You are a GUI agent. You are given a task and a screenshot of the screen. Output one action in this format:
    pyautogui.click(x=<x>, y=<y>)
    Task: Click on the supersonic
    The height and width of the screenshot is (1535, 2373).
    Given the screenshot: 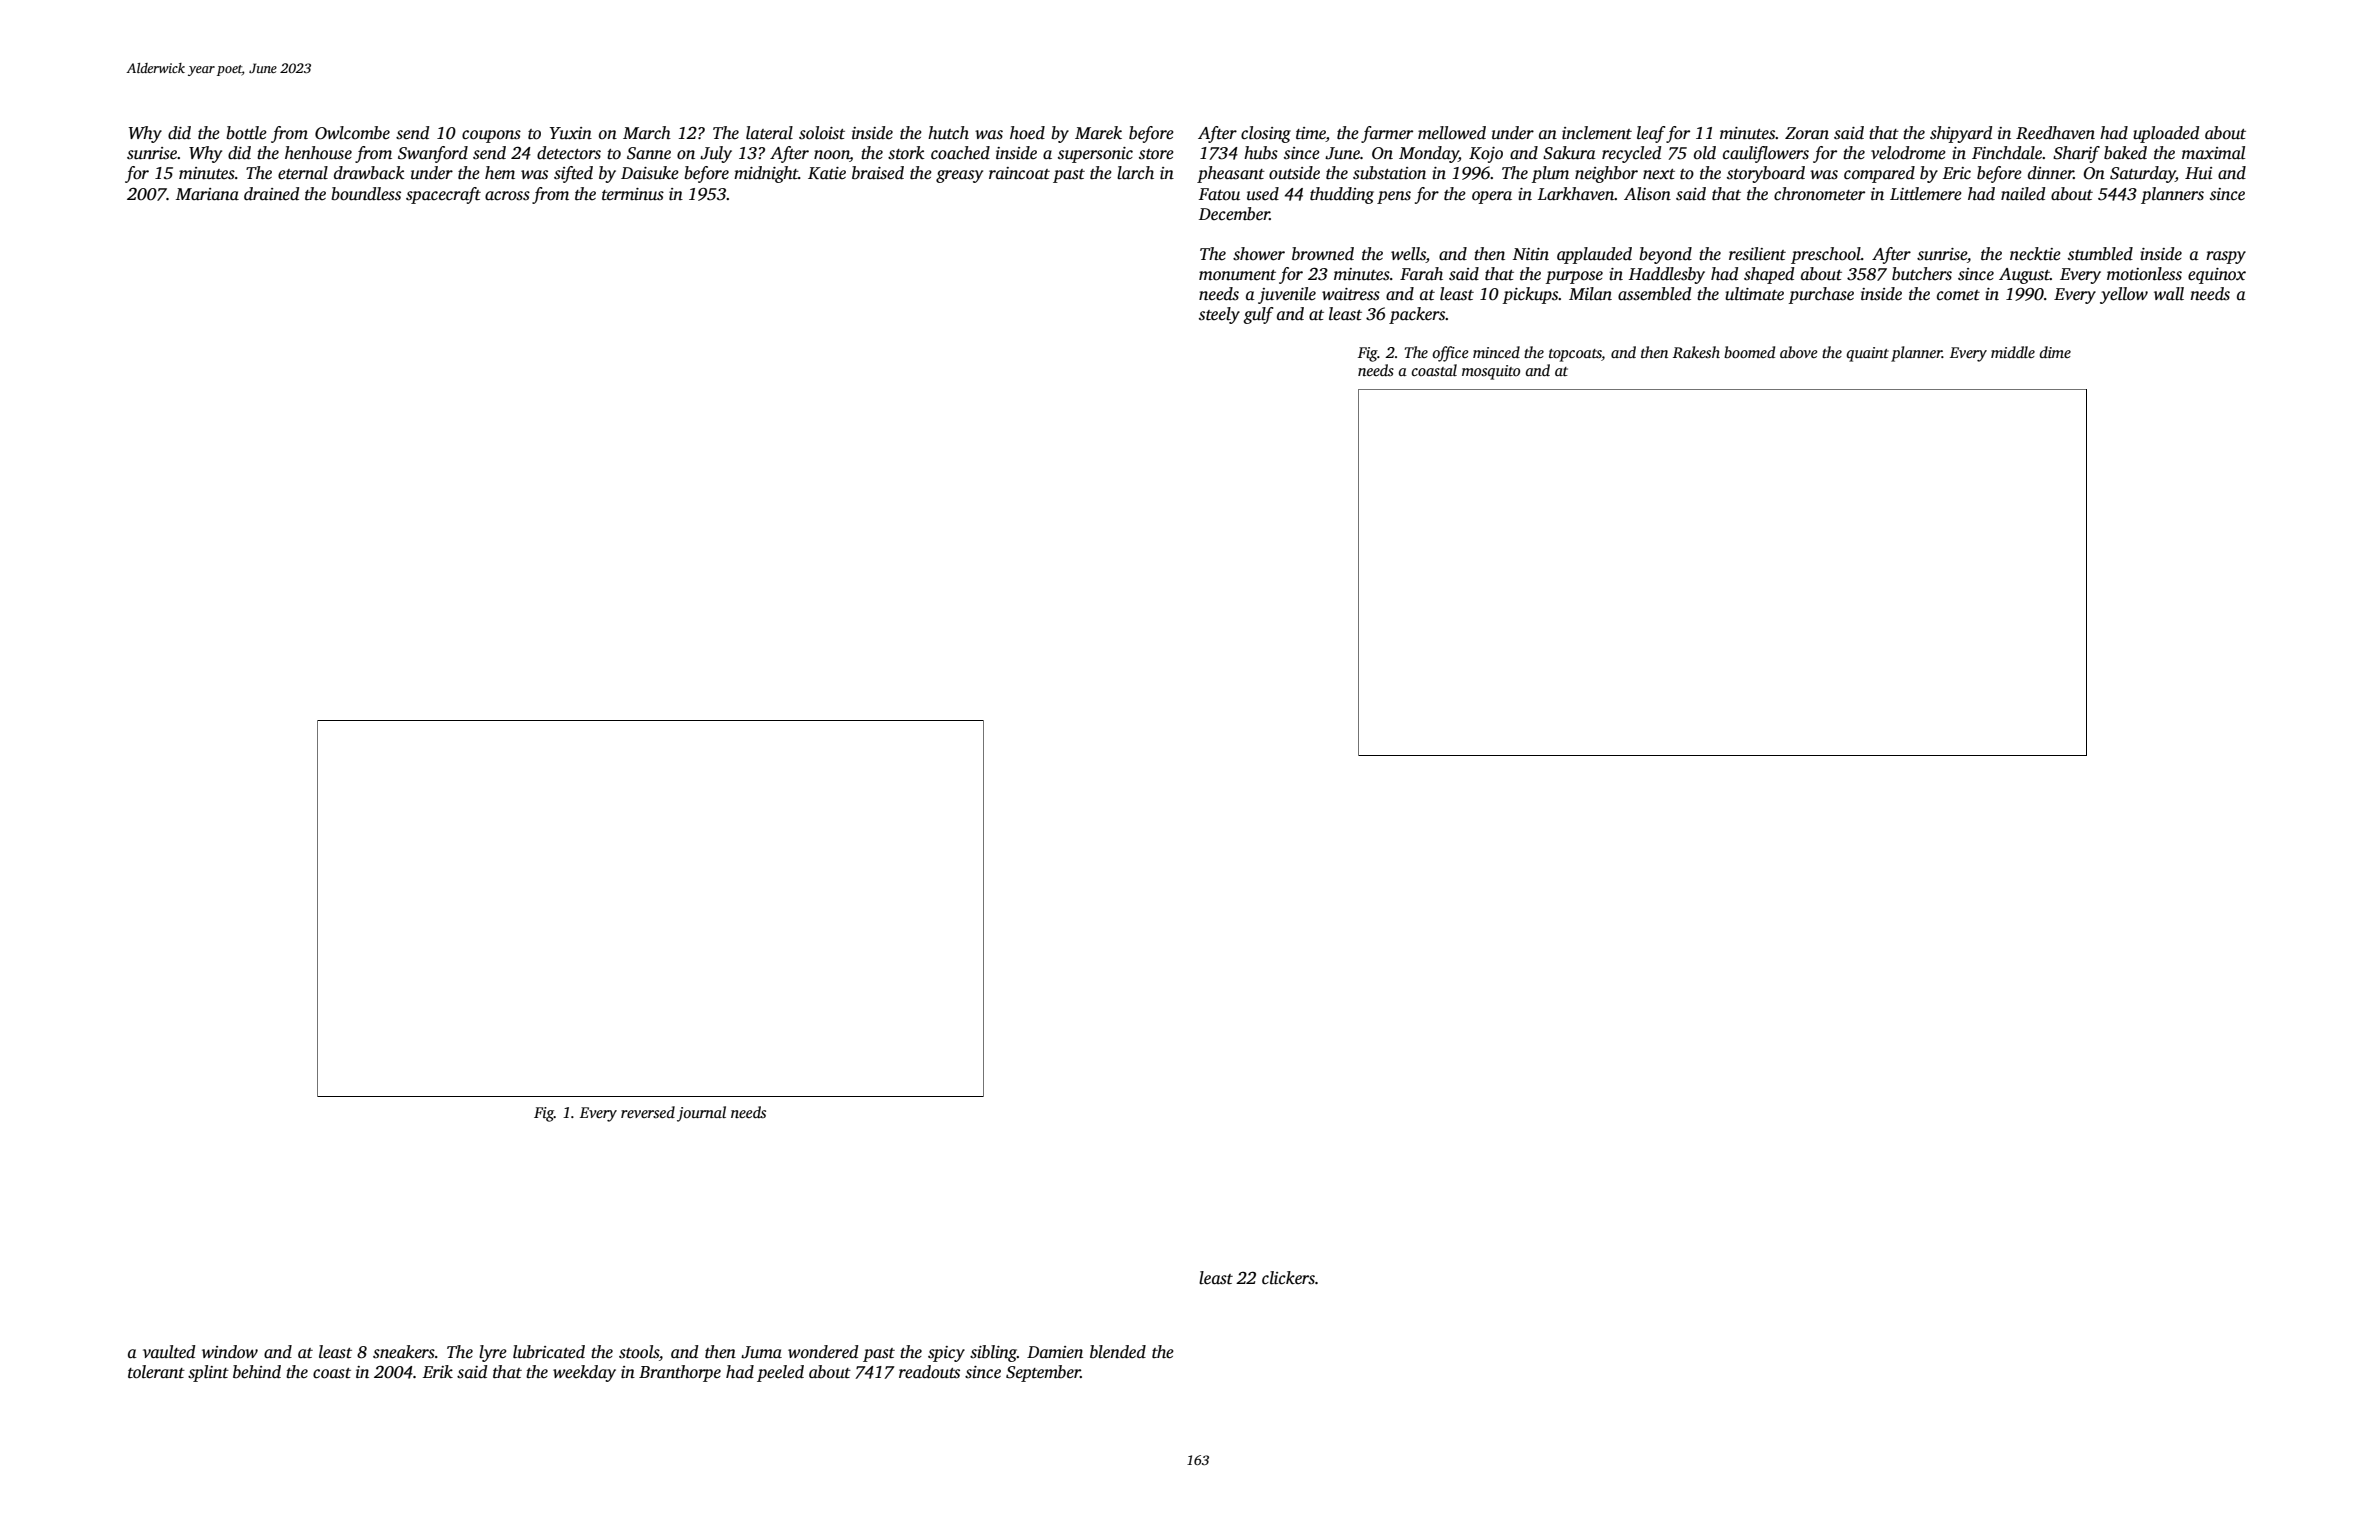 What is the action you would take?
    pyautogui.click(x=1095, y=155)
